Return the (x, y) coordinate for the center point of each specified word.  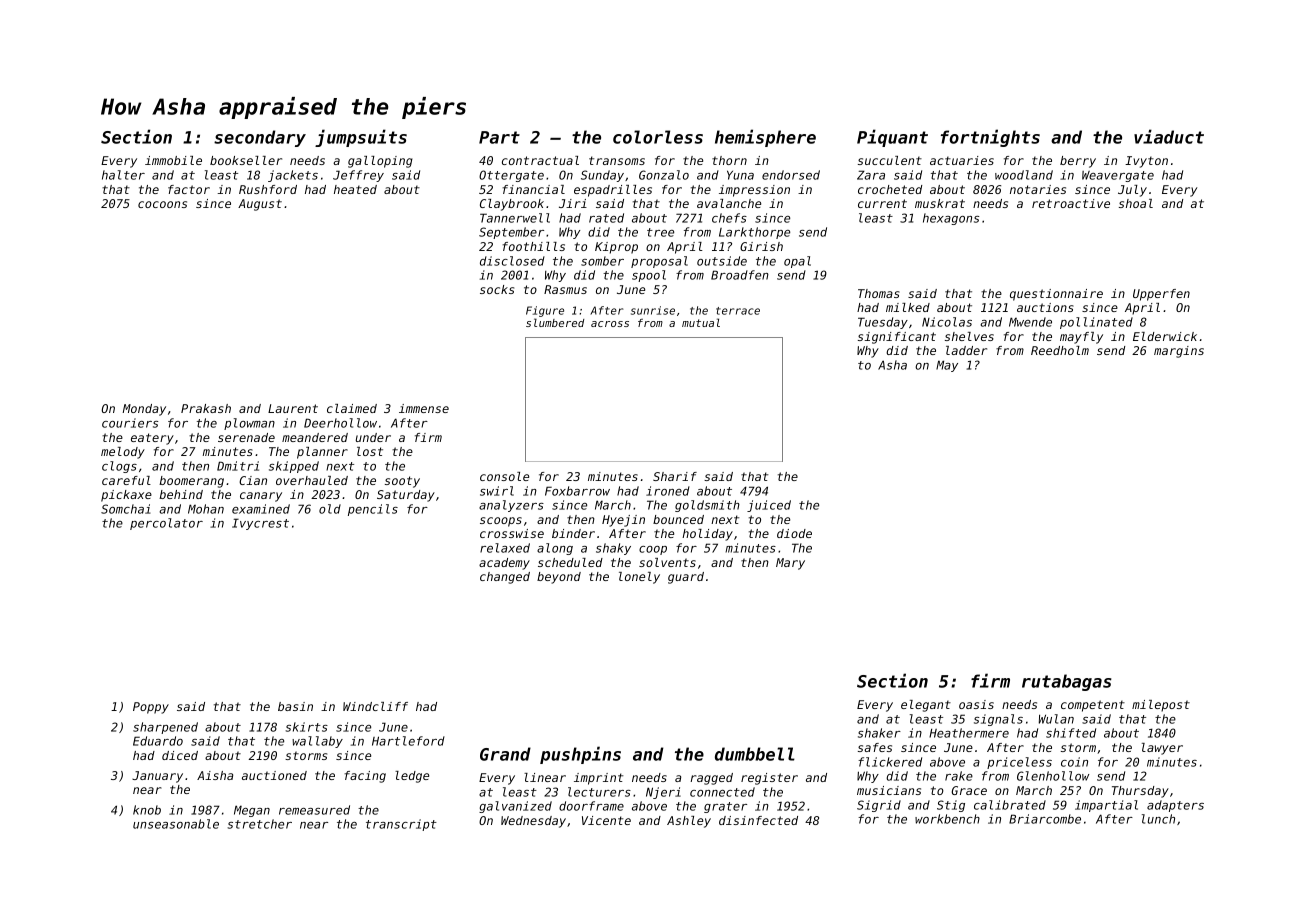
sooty (402, 482)
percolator (166, 524)
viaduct (1169, 136)
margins (1179, 352)
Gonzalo (664, 175)
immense (424, 408)
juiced (769, 506)
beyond (559, 578)
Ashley (689, 822)
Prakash (206, 408)
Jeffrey (358, 176)
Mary (790, 564)
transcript (401, 825)
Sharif (675, 476)
